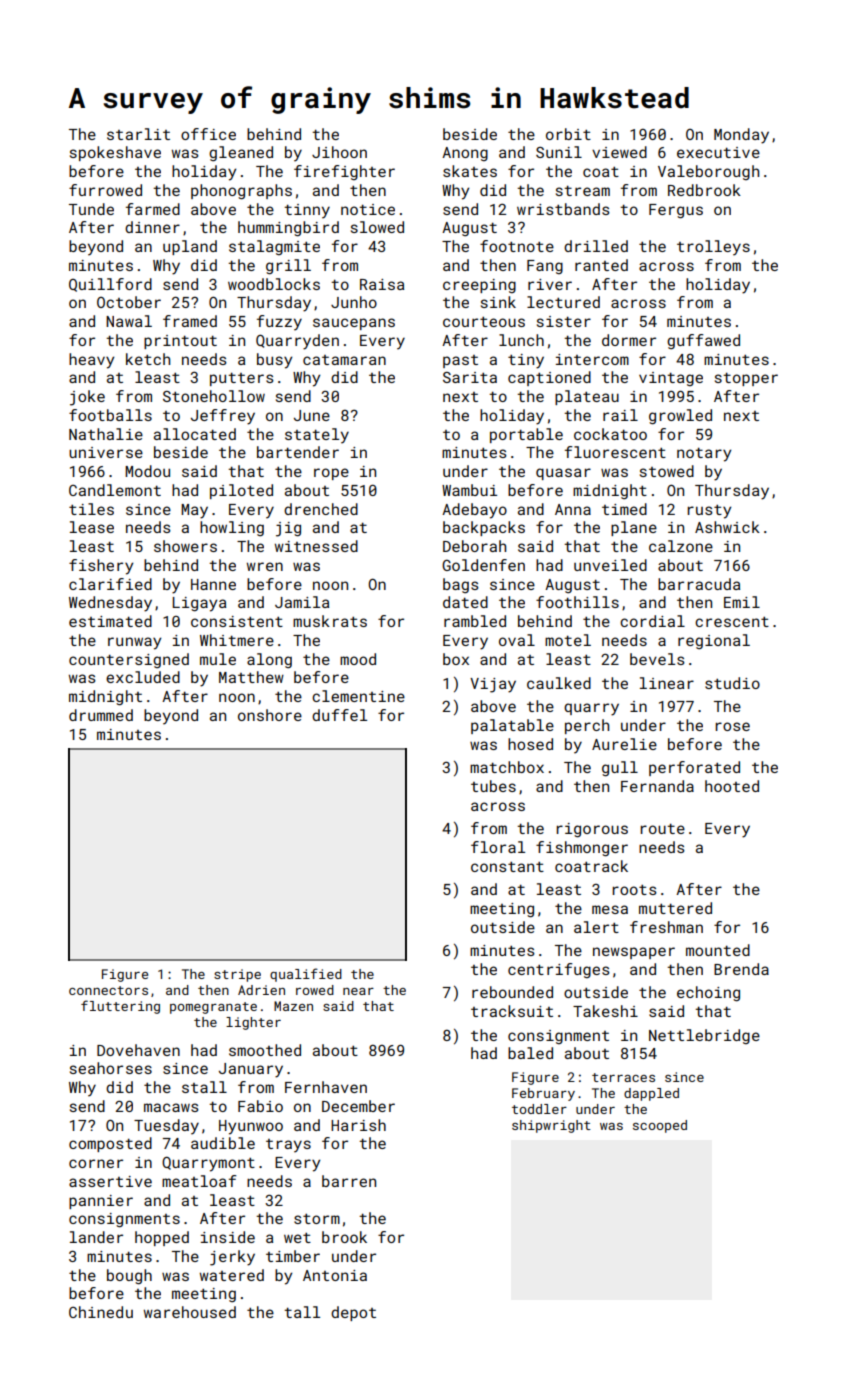  I want to click on drummed, so click(101, 715).
